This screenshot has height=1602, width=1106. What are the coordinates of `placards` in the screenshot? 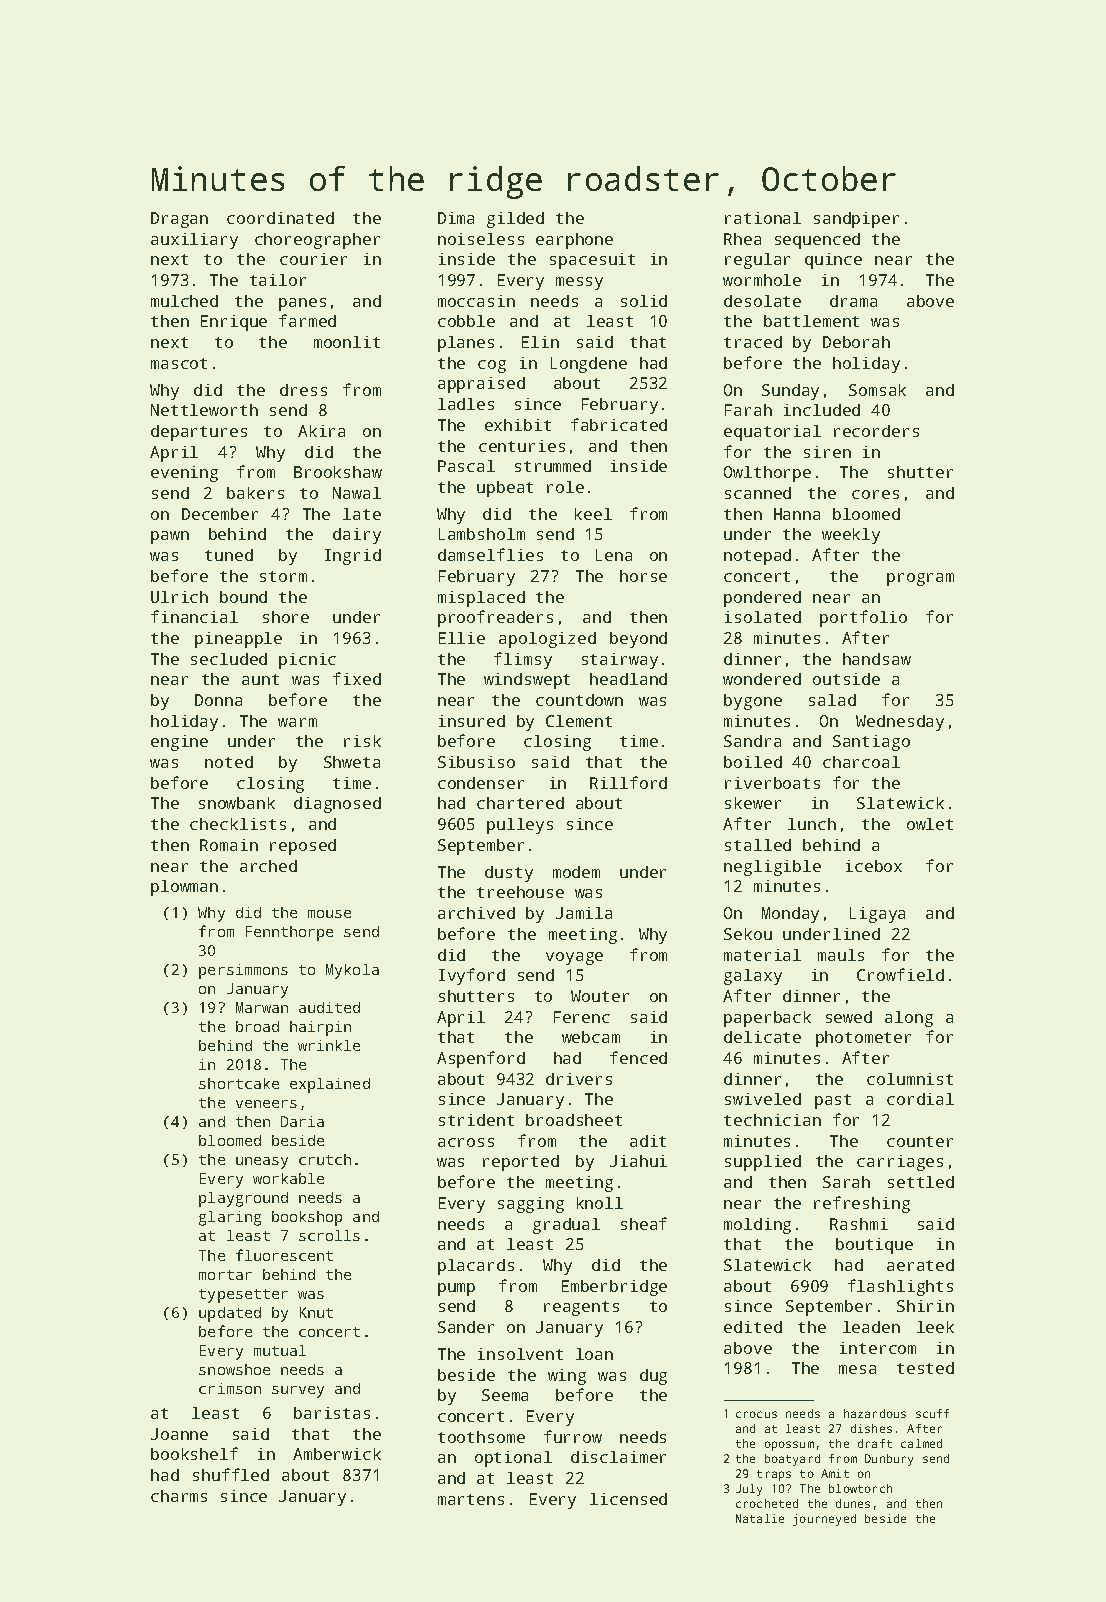 It's located at (476, 1267).
